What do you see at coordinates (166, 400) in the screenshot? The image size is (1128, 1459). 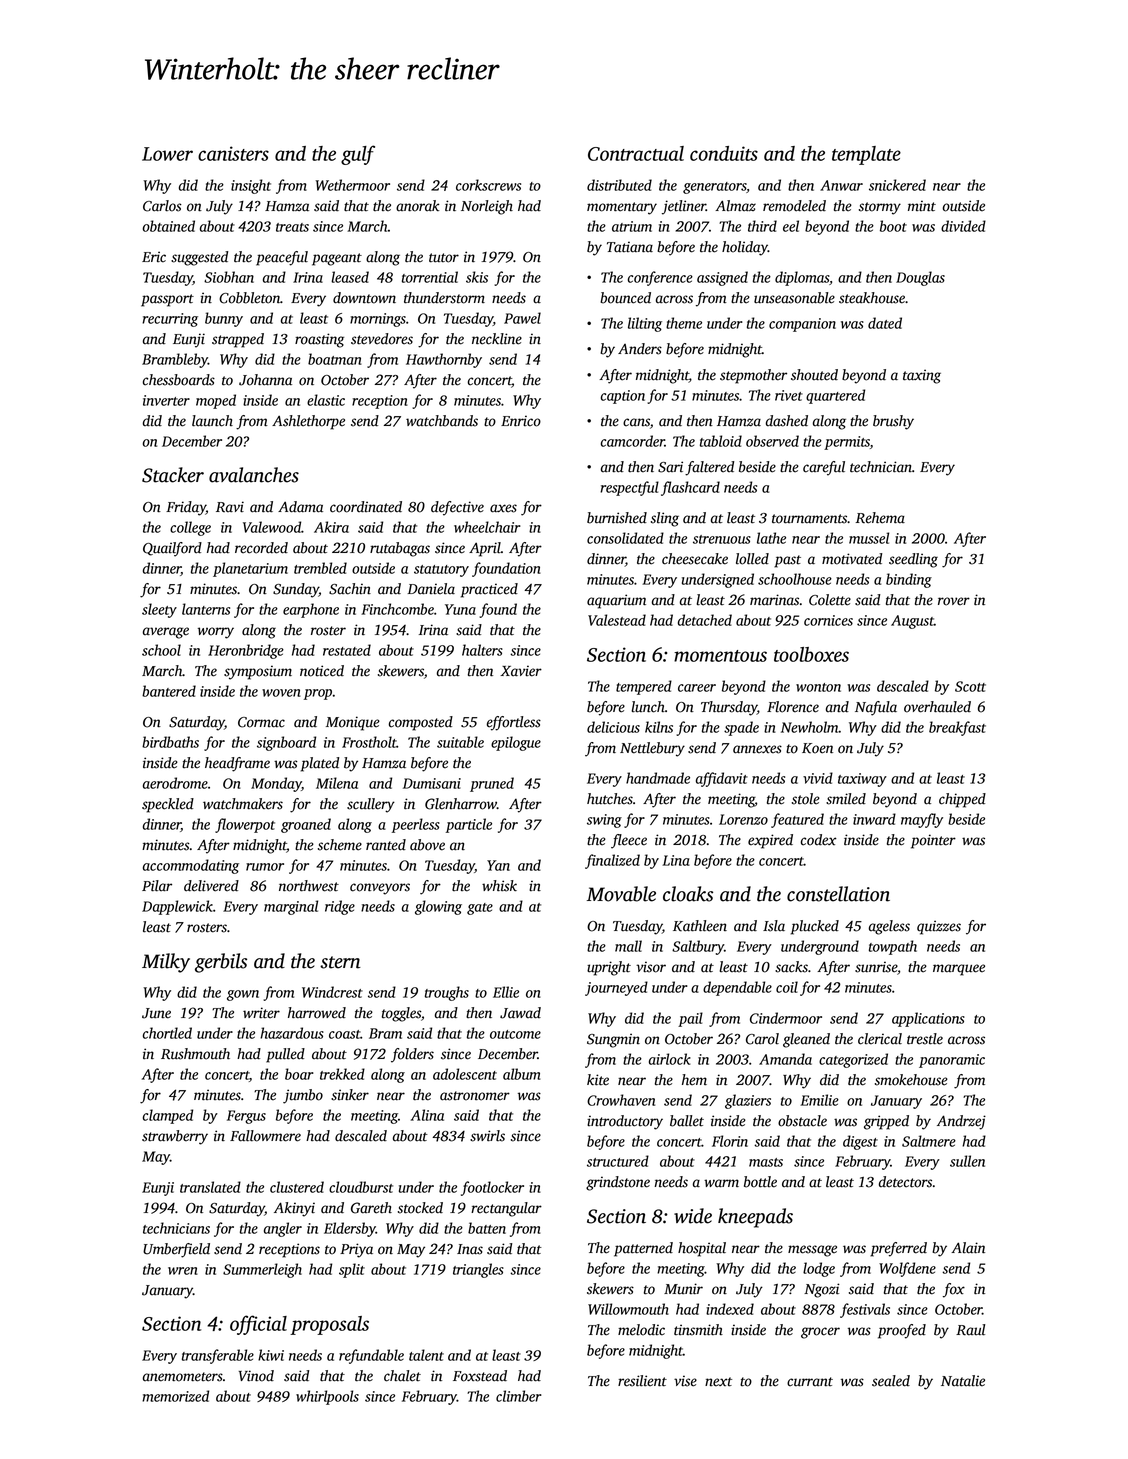 I see `inverter` at bounding box center [166, 400].
